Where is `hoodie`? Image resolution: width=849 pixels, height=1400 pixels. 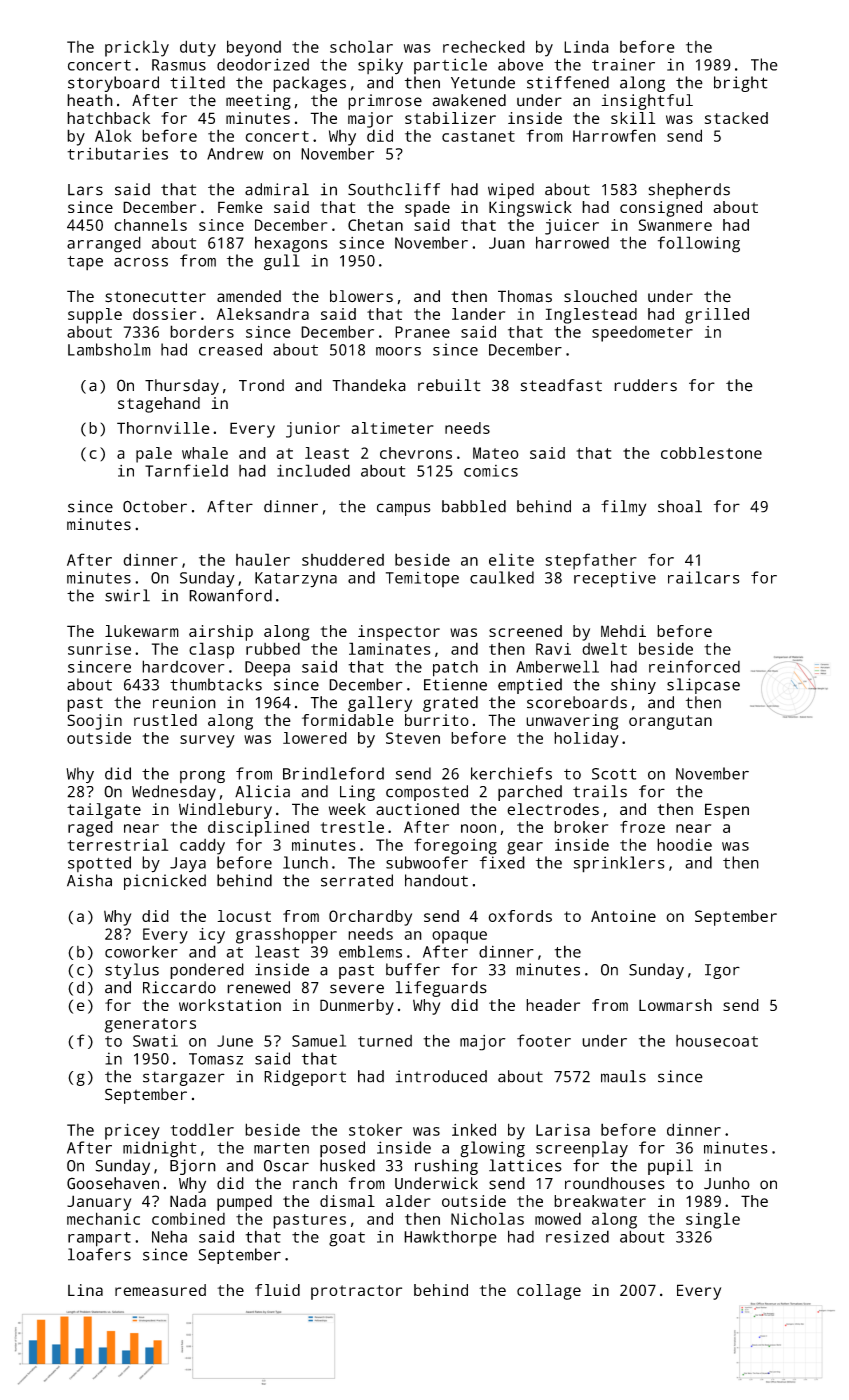 hoodie is located at coordinates (684, 844).
